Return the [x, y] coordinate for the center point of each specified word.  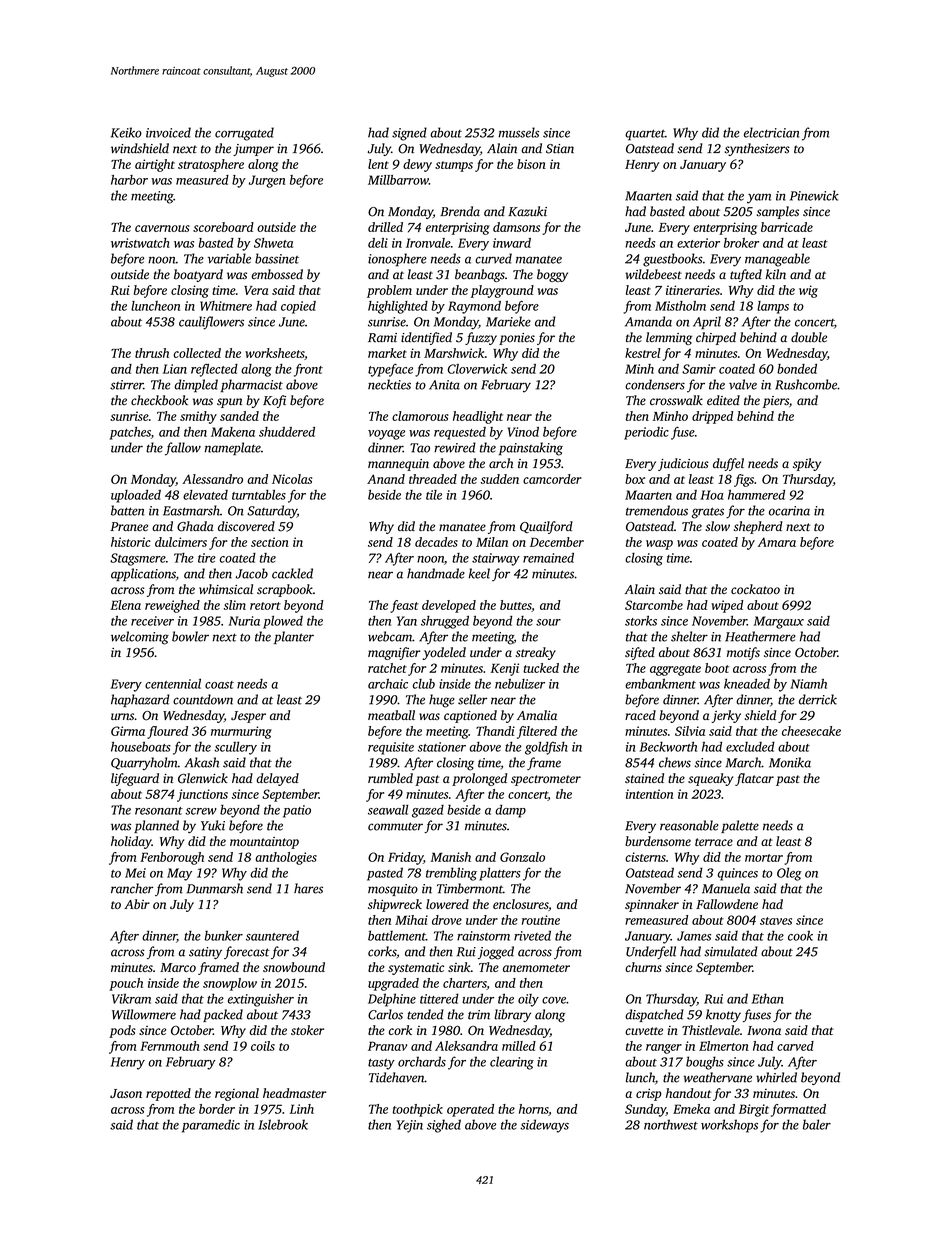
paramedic [211, 1126]
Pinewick [814, 195]
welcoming [140, 638]
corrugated [244, 134]
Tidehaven [397, 1077]
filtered [537, 732]
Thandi [495, 731]
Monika [790, 762]
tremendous [657, 510]
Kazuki [527, 211]
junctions [202, 795]
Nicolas [292, 479]
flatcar [754, 779]
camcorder [552, 479]
